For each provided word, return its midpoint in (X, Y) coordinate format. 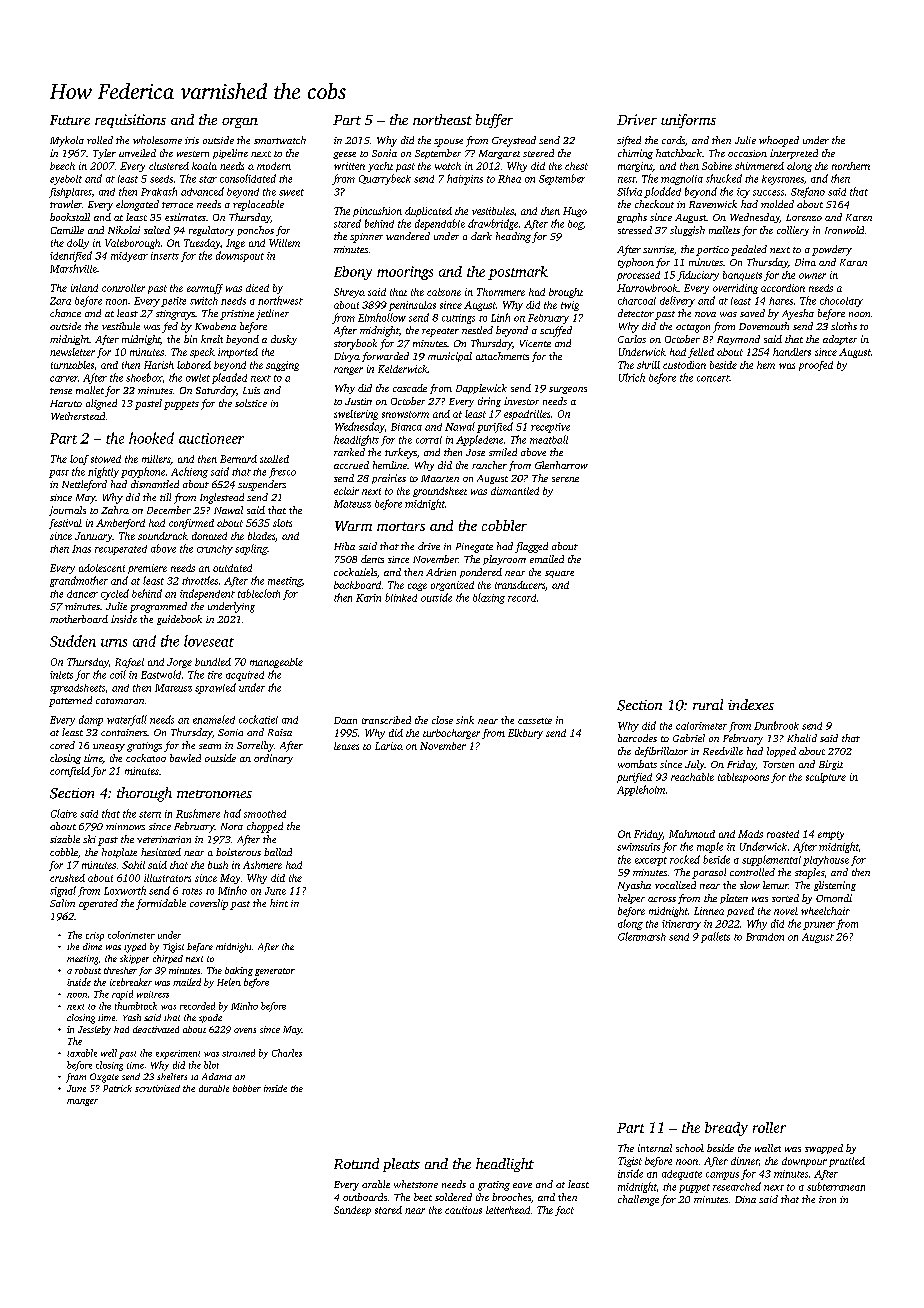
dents (372, 559)
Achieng (189, 472)
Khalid (802, 738)
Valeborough (132, 244)
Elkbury (525, 734)
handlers (792, 352)
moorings (405, 273)
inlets (61, 675)
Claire (64, 813)
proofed (816, 366)
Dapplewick (481, 389)
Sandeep (352, 1211)
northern (851, 166)
